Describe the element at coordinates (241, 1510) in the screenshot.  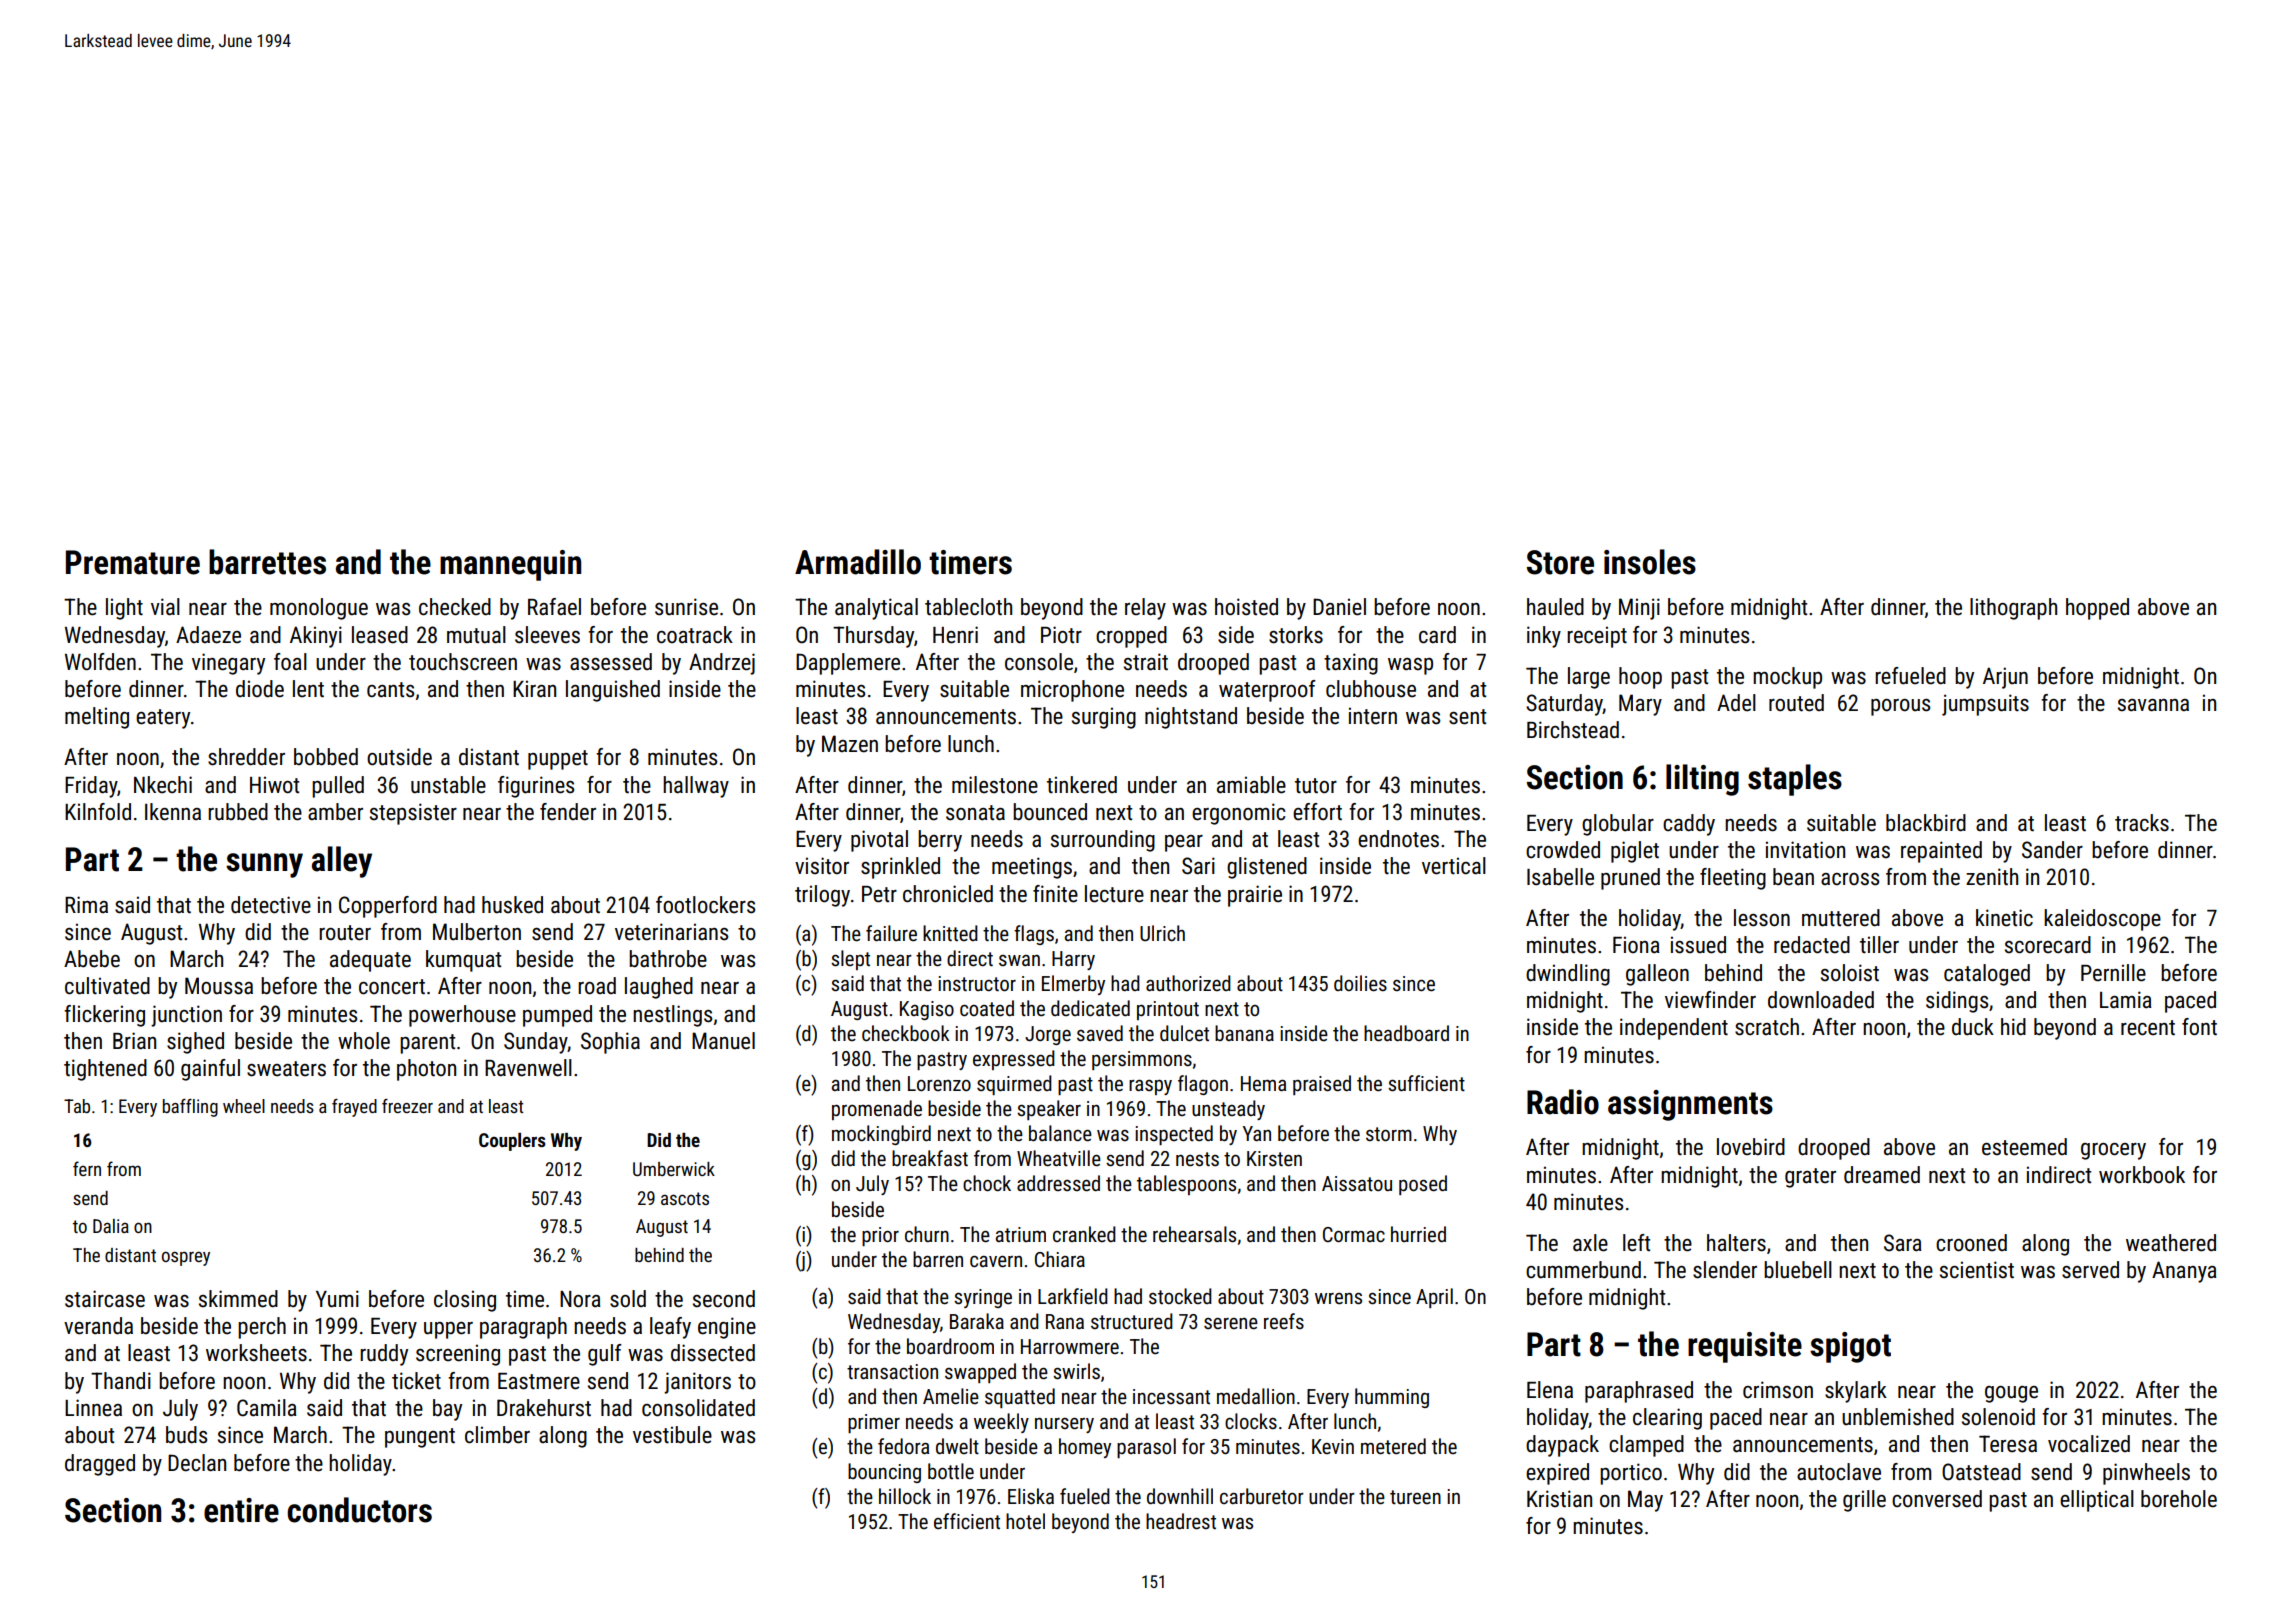
I see `entire` at that location.
